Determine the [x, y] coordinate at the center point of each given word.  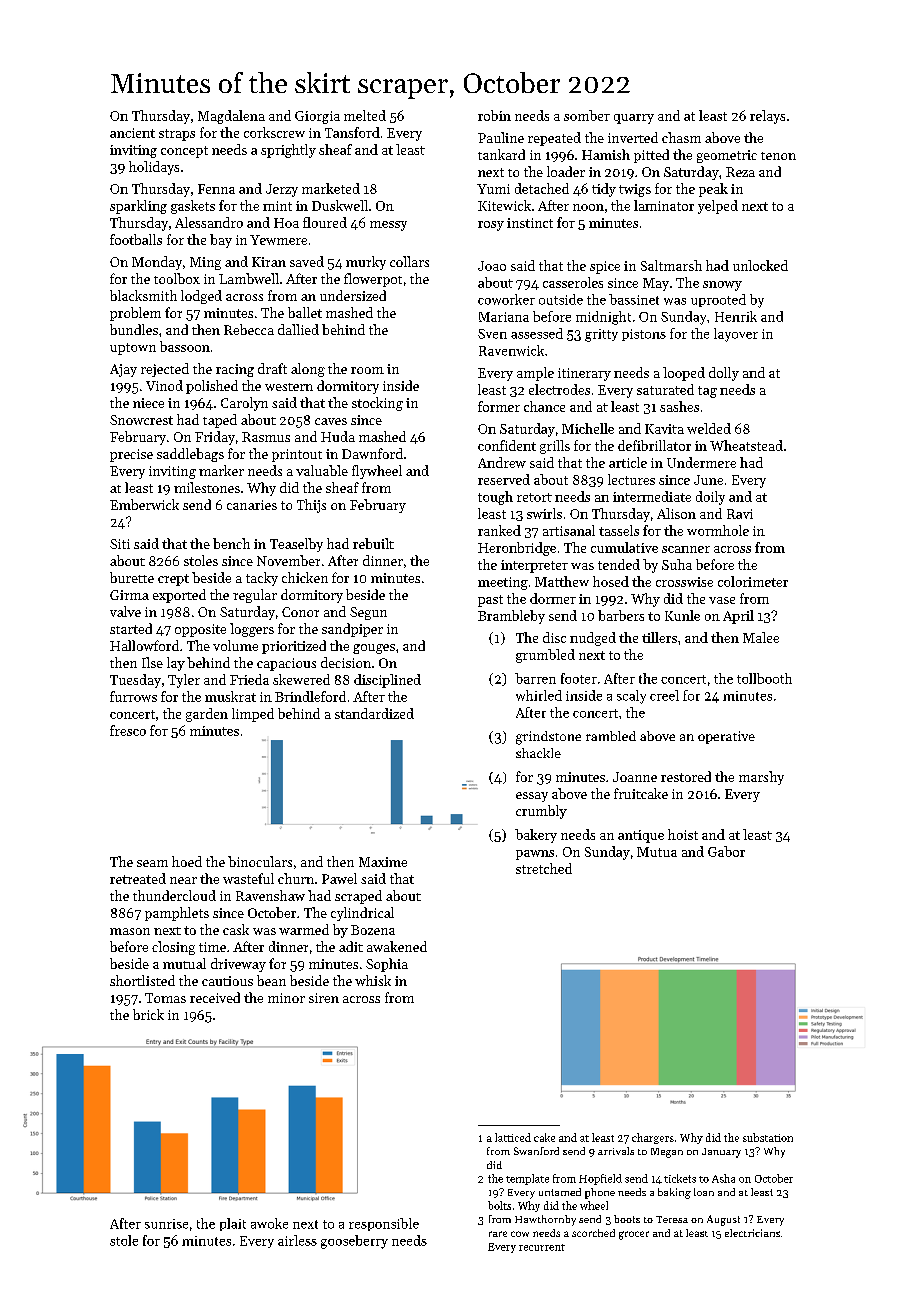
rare [498, 1234]
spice [605, 267]
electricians [752, 1233]
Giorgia [317, 117]
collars [409, 261]
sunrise [166, 1224]
